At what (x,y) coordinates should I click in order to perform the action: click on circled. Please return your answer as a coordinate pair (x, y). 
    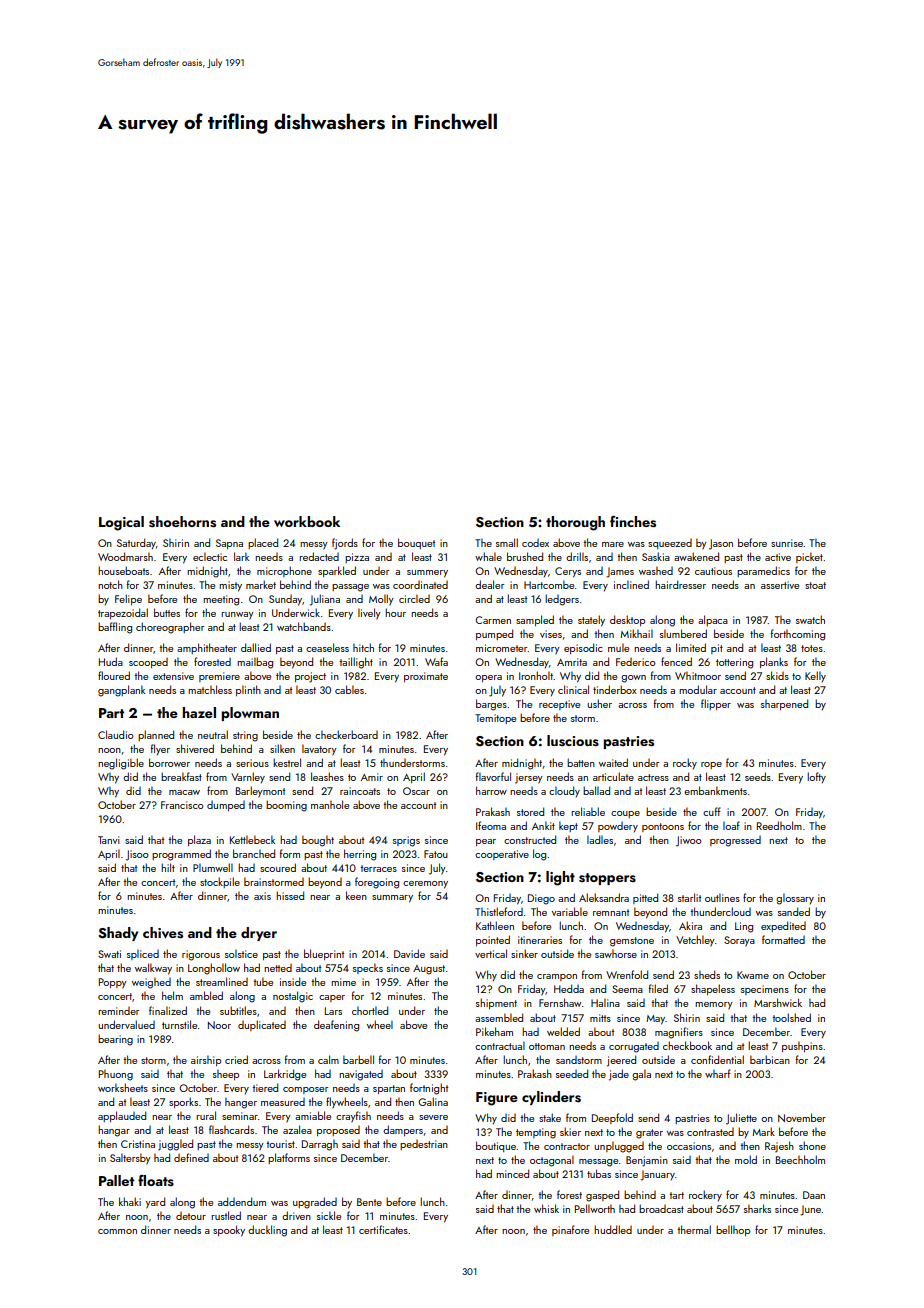
    Looking at the image, I should click on (414, 598).
